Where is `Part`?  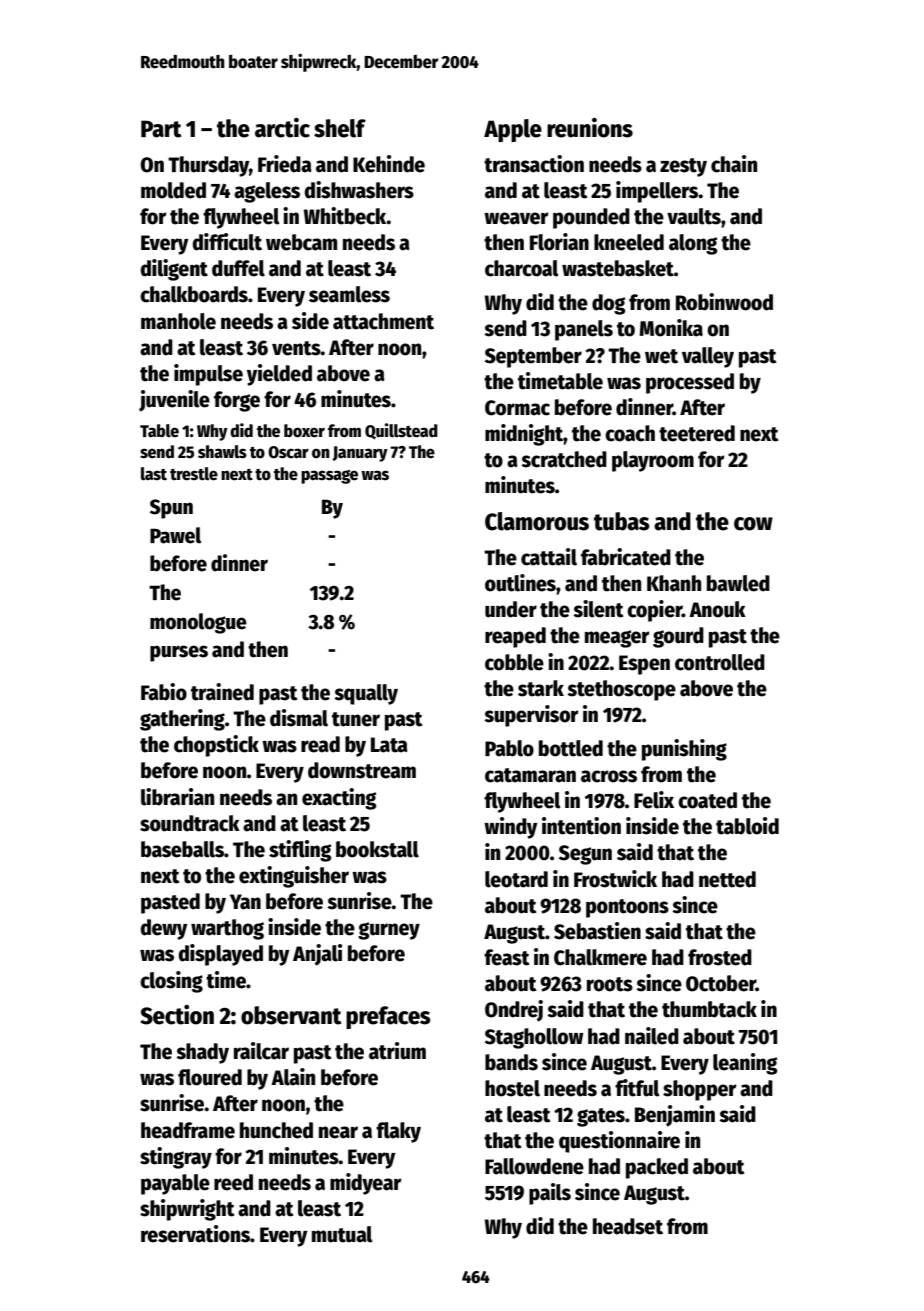
Part is located at coordinates (161, 129).
